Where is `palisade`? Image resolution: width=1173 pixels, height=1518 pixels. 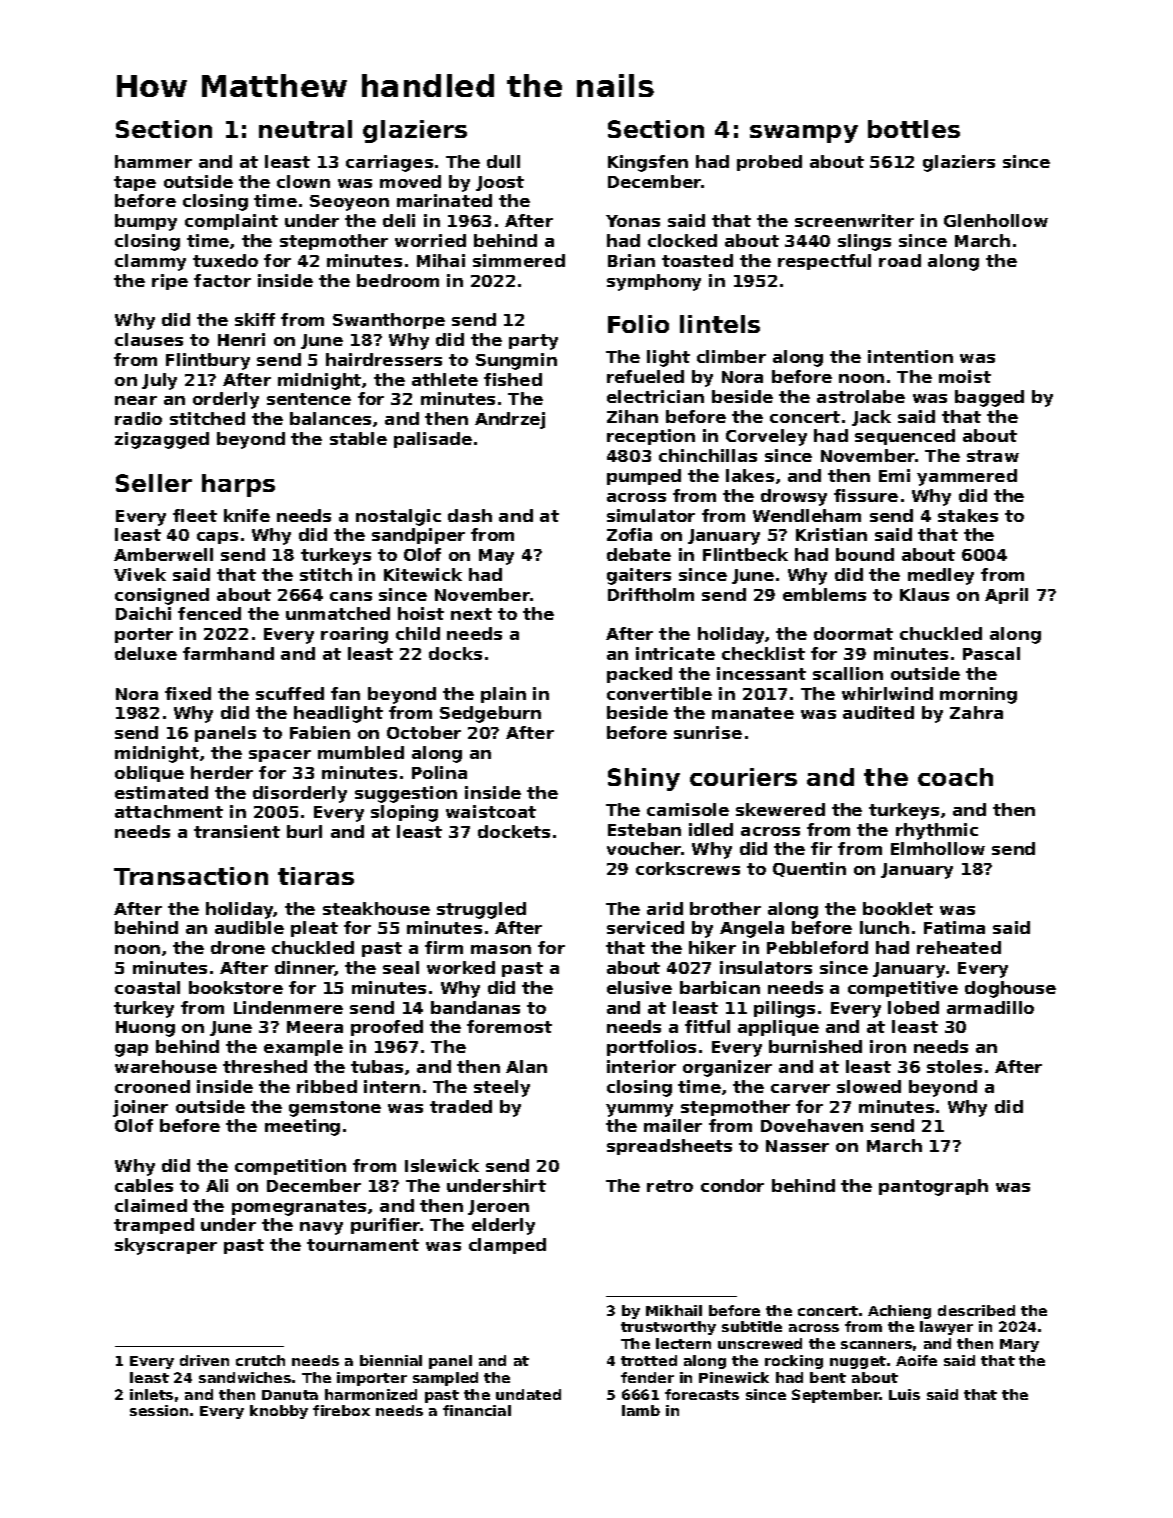
palisade is located at coordinates (433, 440).
